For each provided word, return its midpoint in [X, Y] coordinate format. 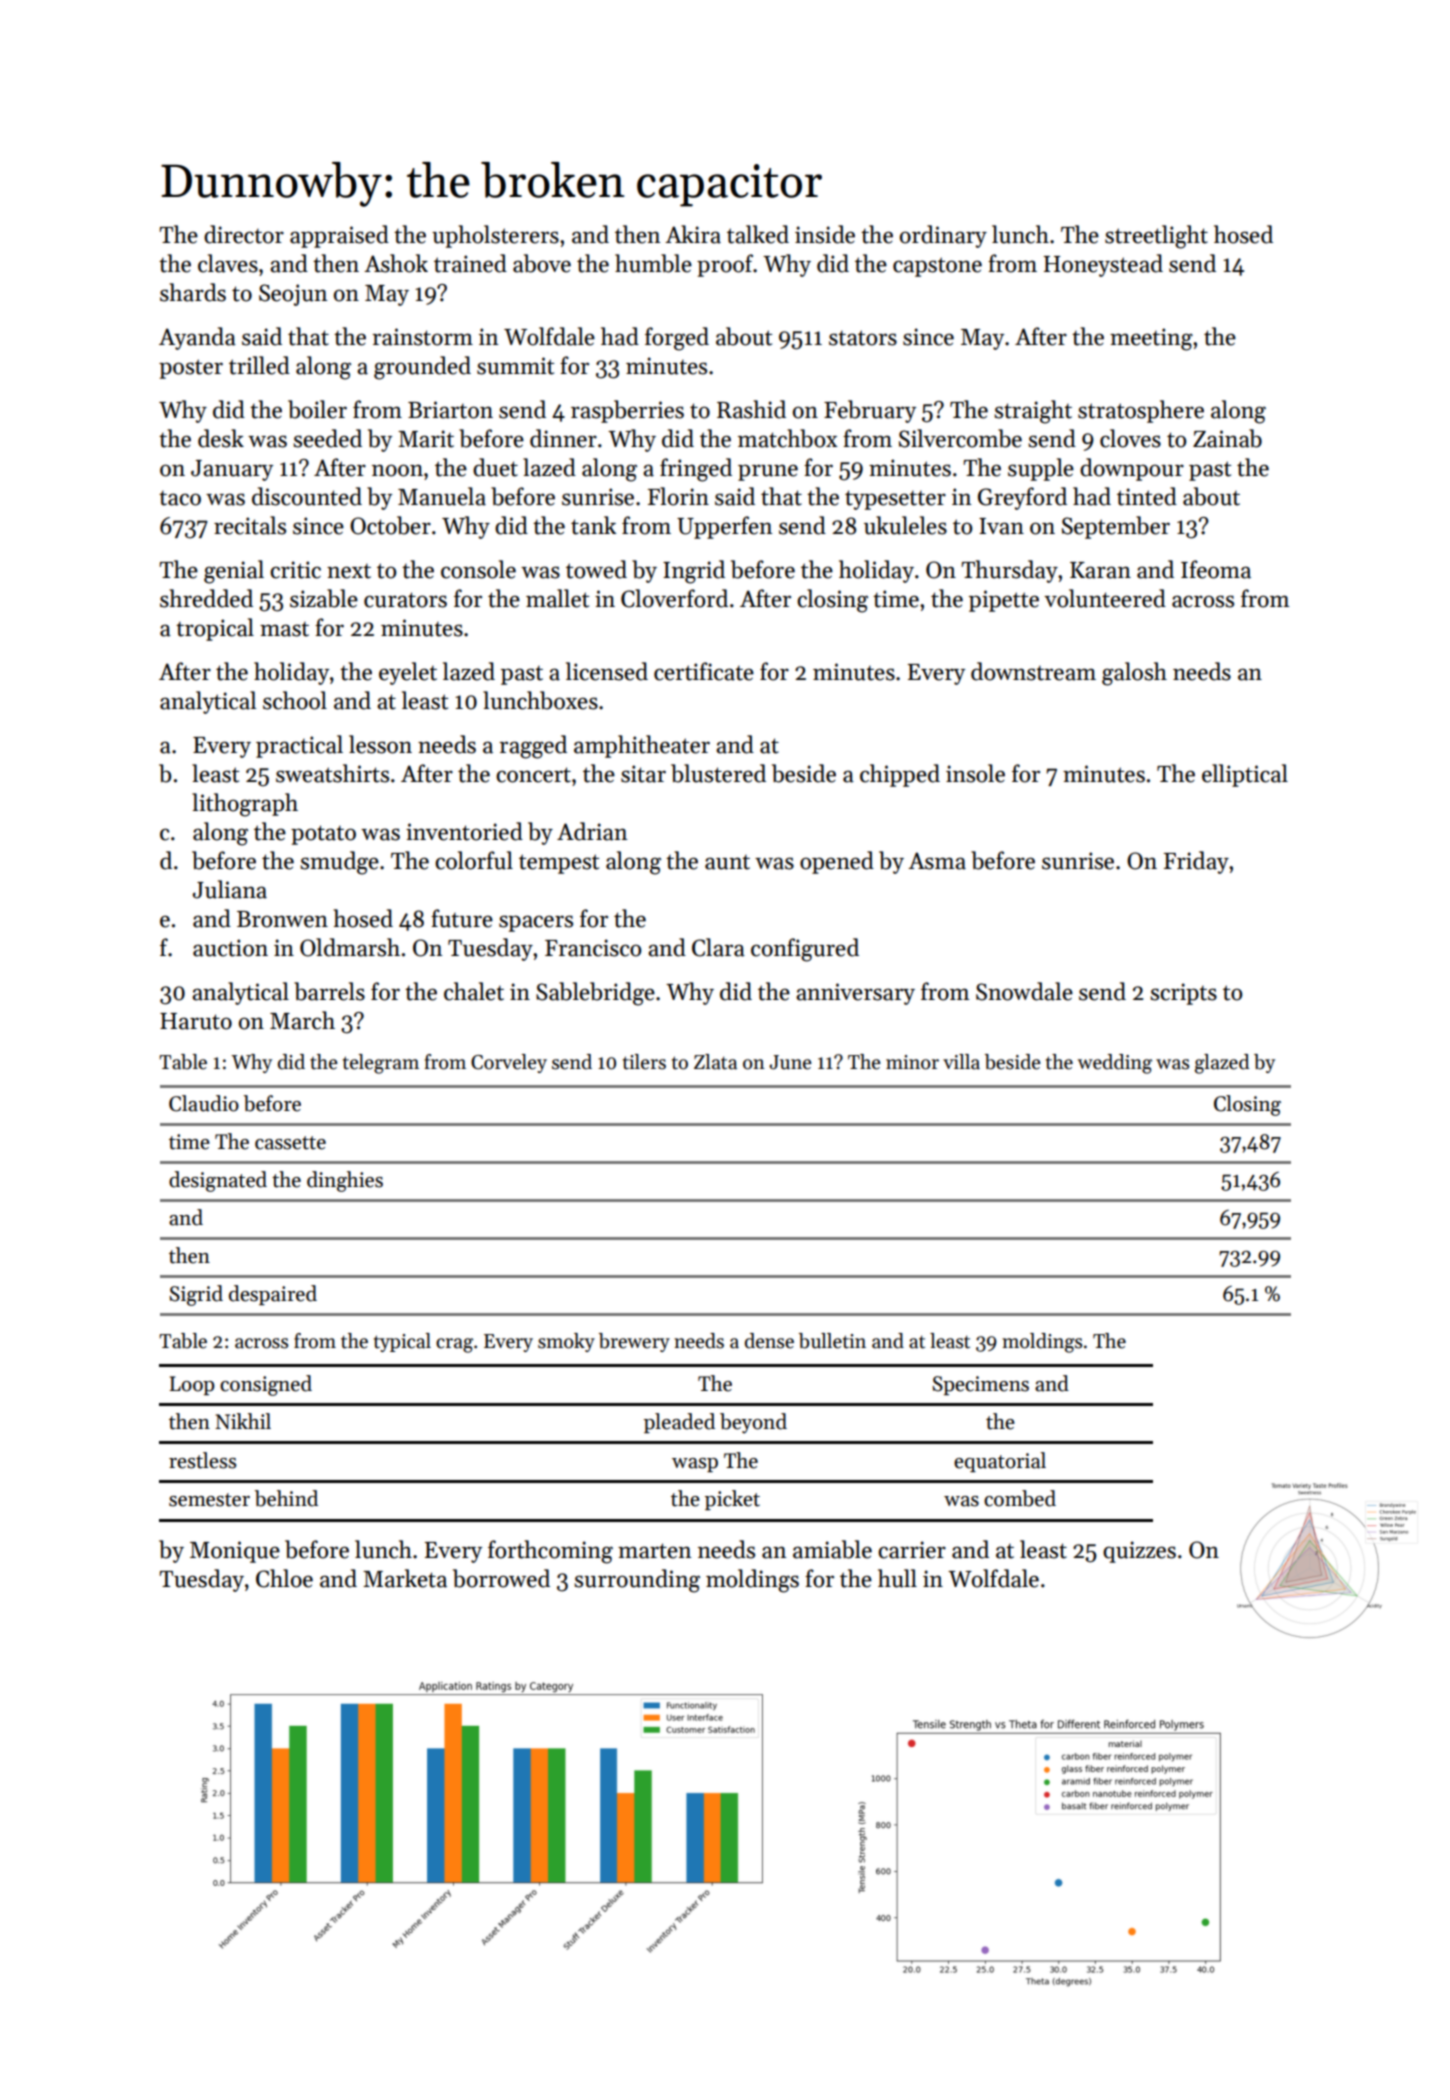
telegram [381, 1064]
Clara [718, 947]
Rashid [751, 409]
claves [228, 263]
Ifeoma [1216, 569]
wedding [1114, 1064]
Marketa [405, 1578]
